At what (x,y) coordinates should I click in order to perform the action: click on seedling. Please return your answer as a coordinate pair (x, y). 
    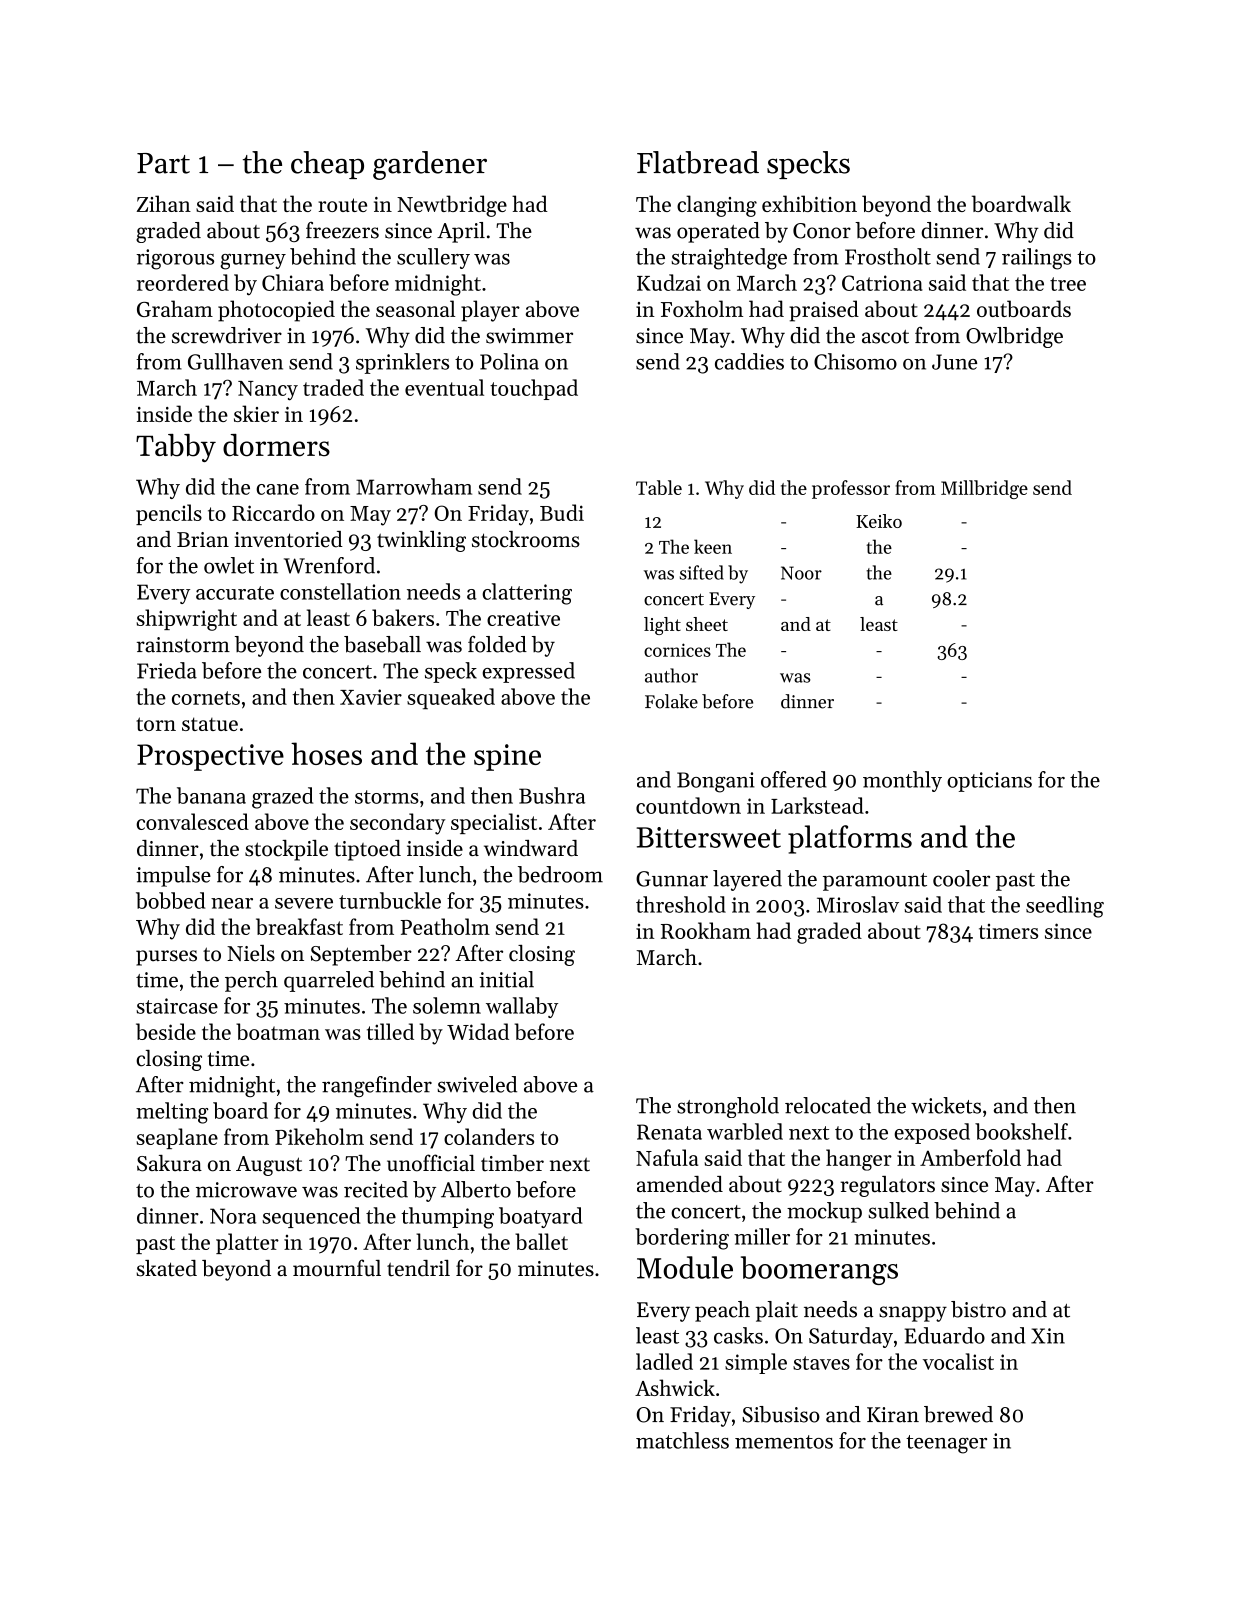
    Looking at the image, I should click on (1065, 907).
